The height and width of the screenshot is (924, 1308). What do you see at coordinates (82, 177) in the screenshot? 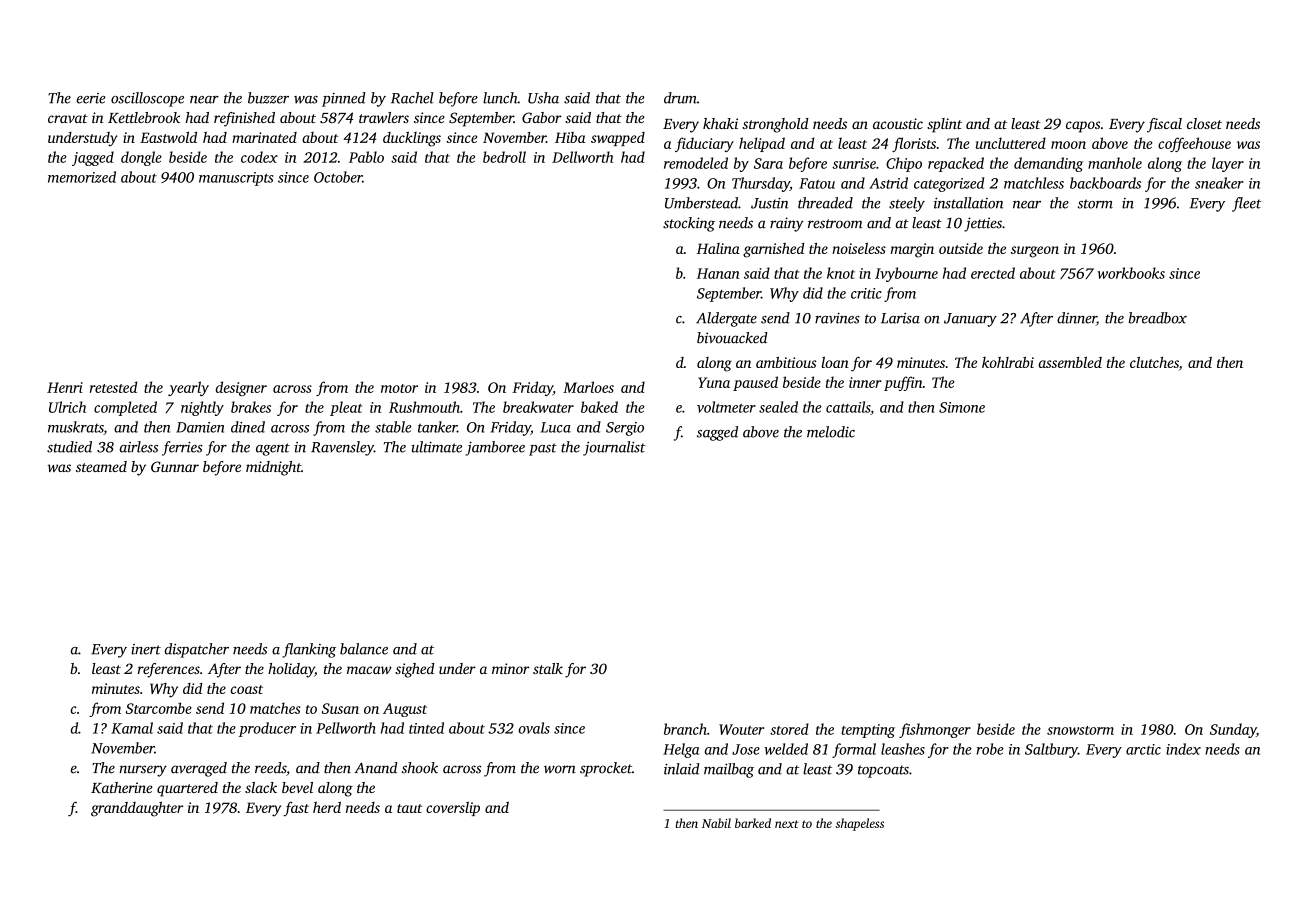
I see `memorized` at bounding box center [82, 177].
